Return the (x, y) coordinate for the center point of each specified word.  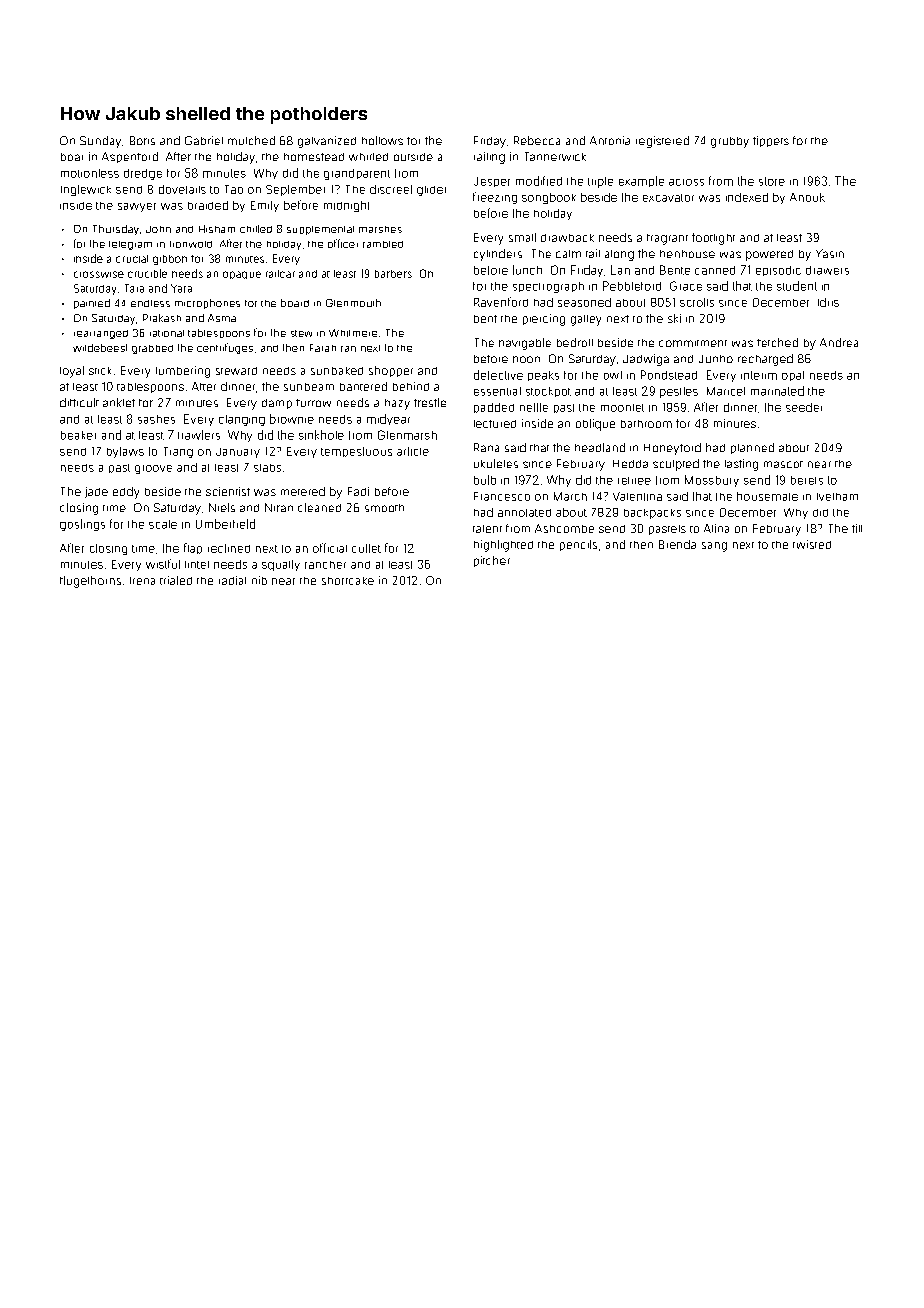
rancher (325, 565)
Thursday (116, 230)
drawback (567, 238)
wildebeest (100, 348)
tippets (771, 141)
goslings (82, 525)
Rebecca (537, 140)
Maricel (726, 391)
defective (498, 375)
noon (526, 359)
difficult (79, 402)
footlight (713, 239)
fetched (777, 342)
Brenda (677, 544)
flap (193, 548)
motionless (90, 173)
